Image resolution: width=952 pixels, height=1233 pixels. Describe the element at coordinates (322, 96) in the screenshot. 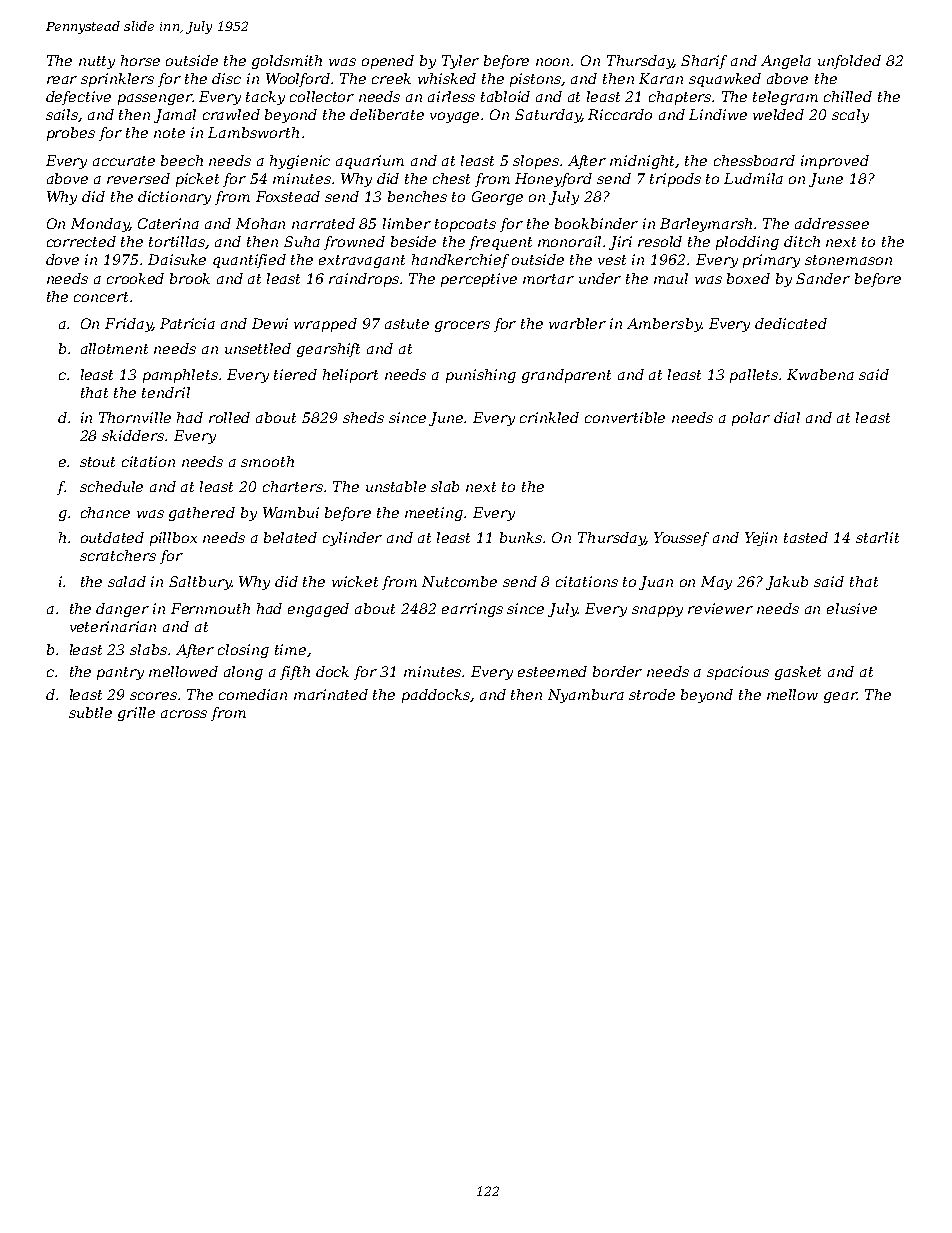

I see `collector` at that location.
